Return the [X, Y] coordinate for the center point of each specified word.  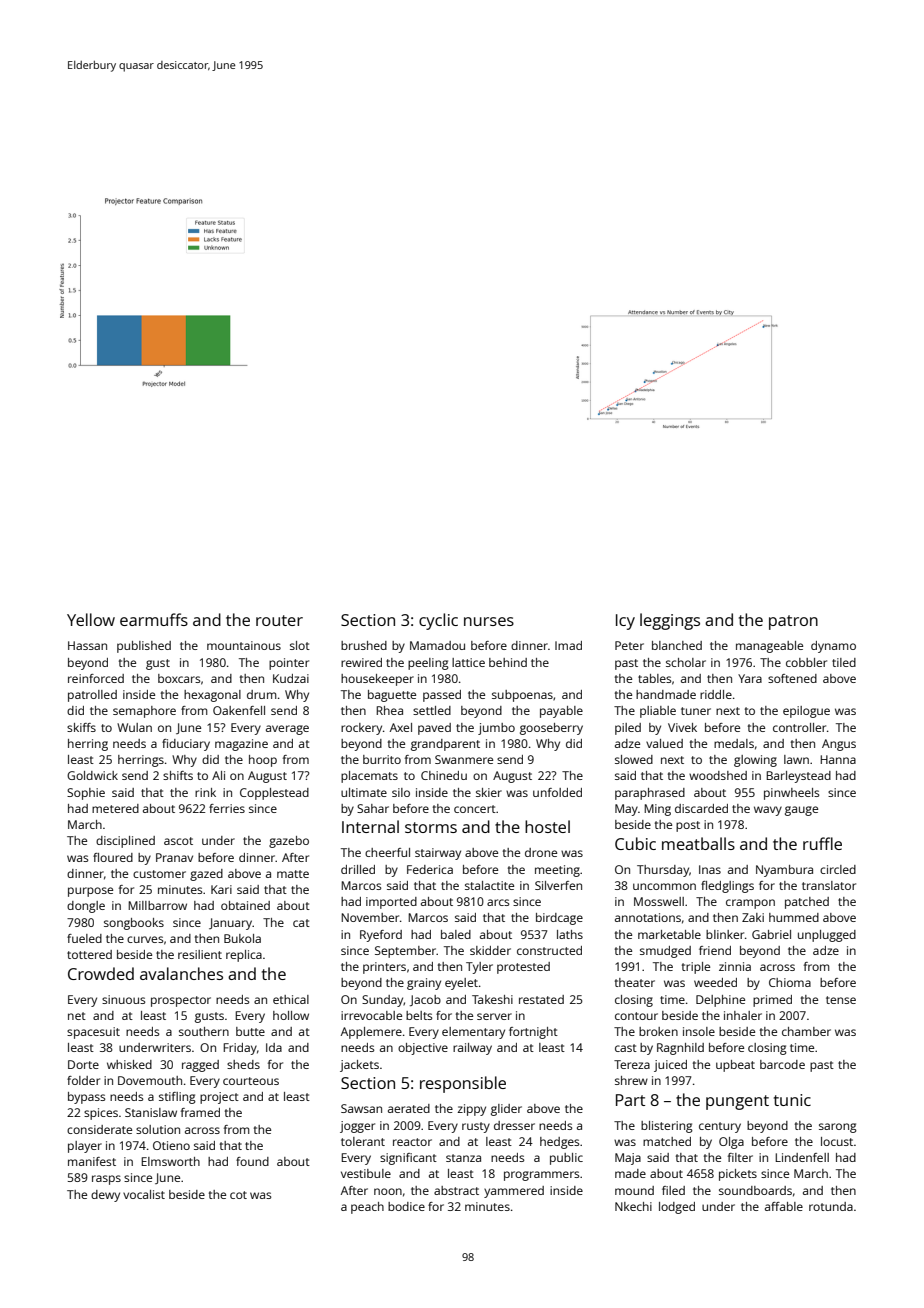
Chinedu [444, 775]
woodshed [718, 775]
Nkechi [633, 1206]
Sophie [86, 794]
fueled [84, 938]
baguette [392, 696]
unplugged [827, 936]
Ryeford [381, 936]
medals [734, 743]
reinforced [96, 678]
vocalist [144, 1194]
